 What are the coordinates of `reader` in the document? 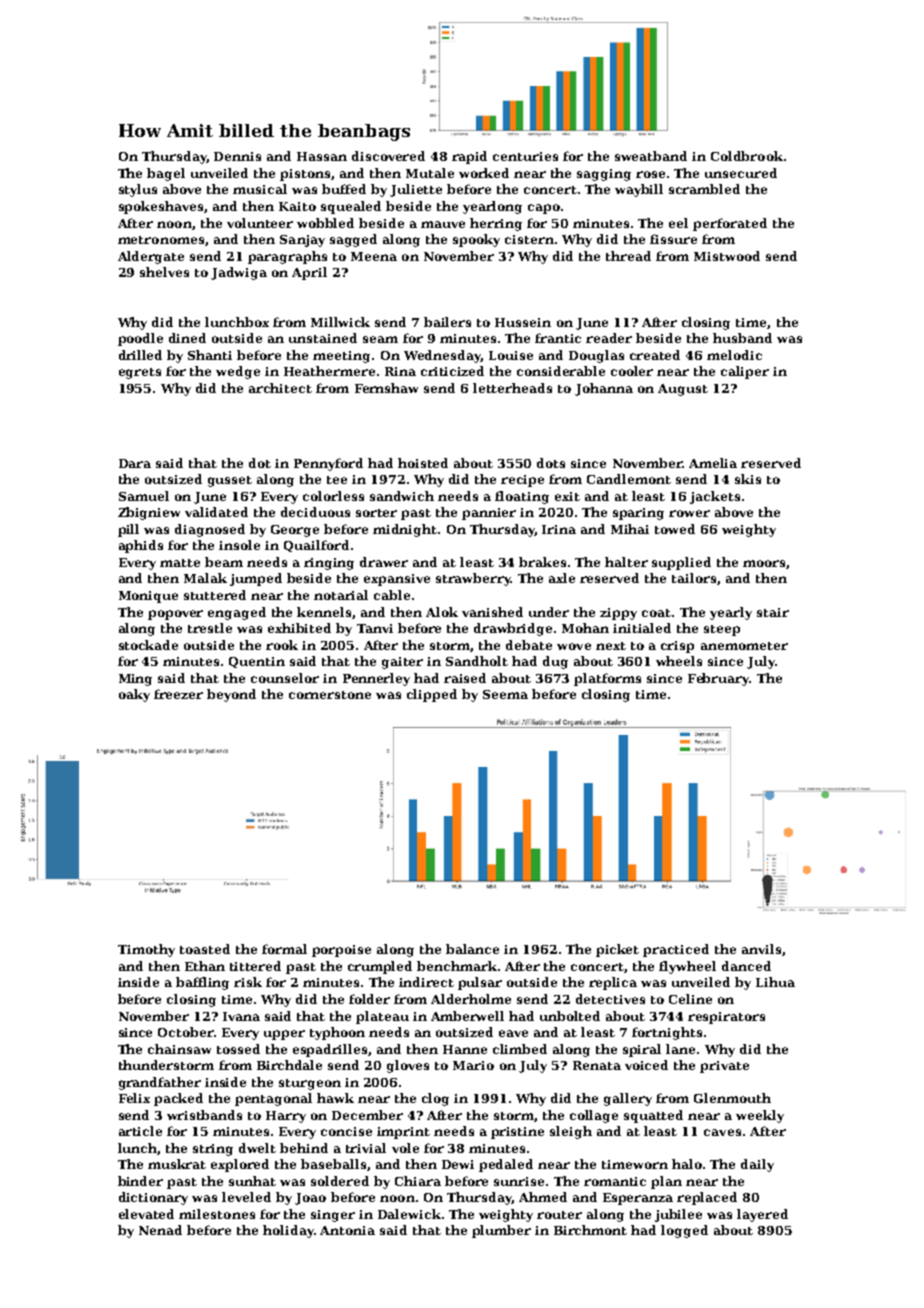 It's located at (609, 338).
